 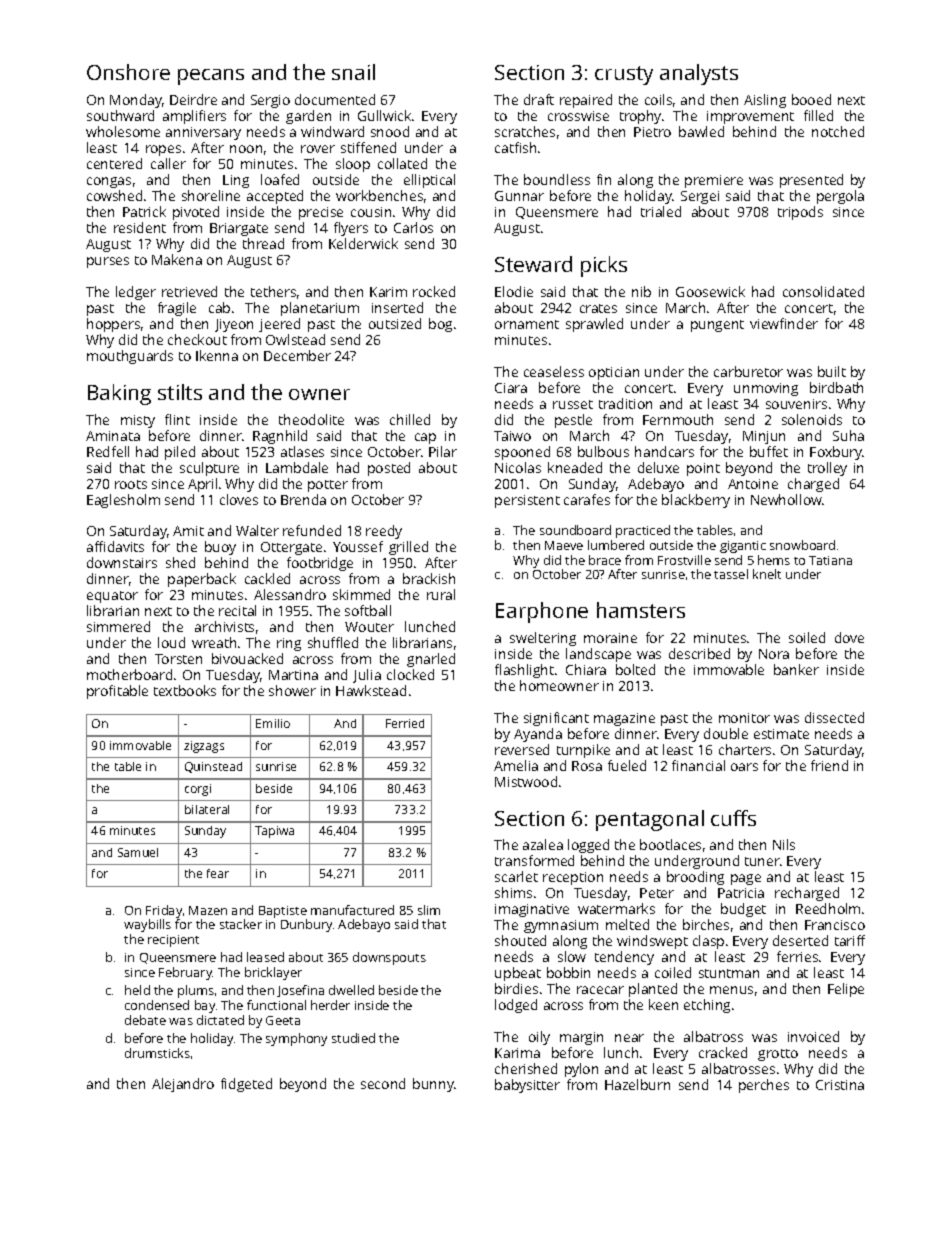 I want to click on Amelia, so click(x=516, y=765).
